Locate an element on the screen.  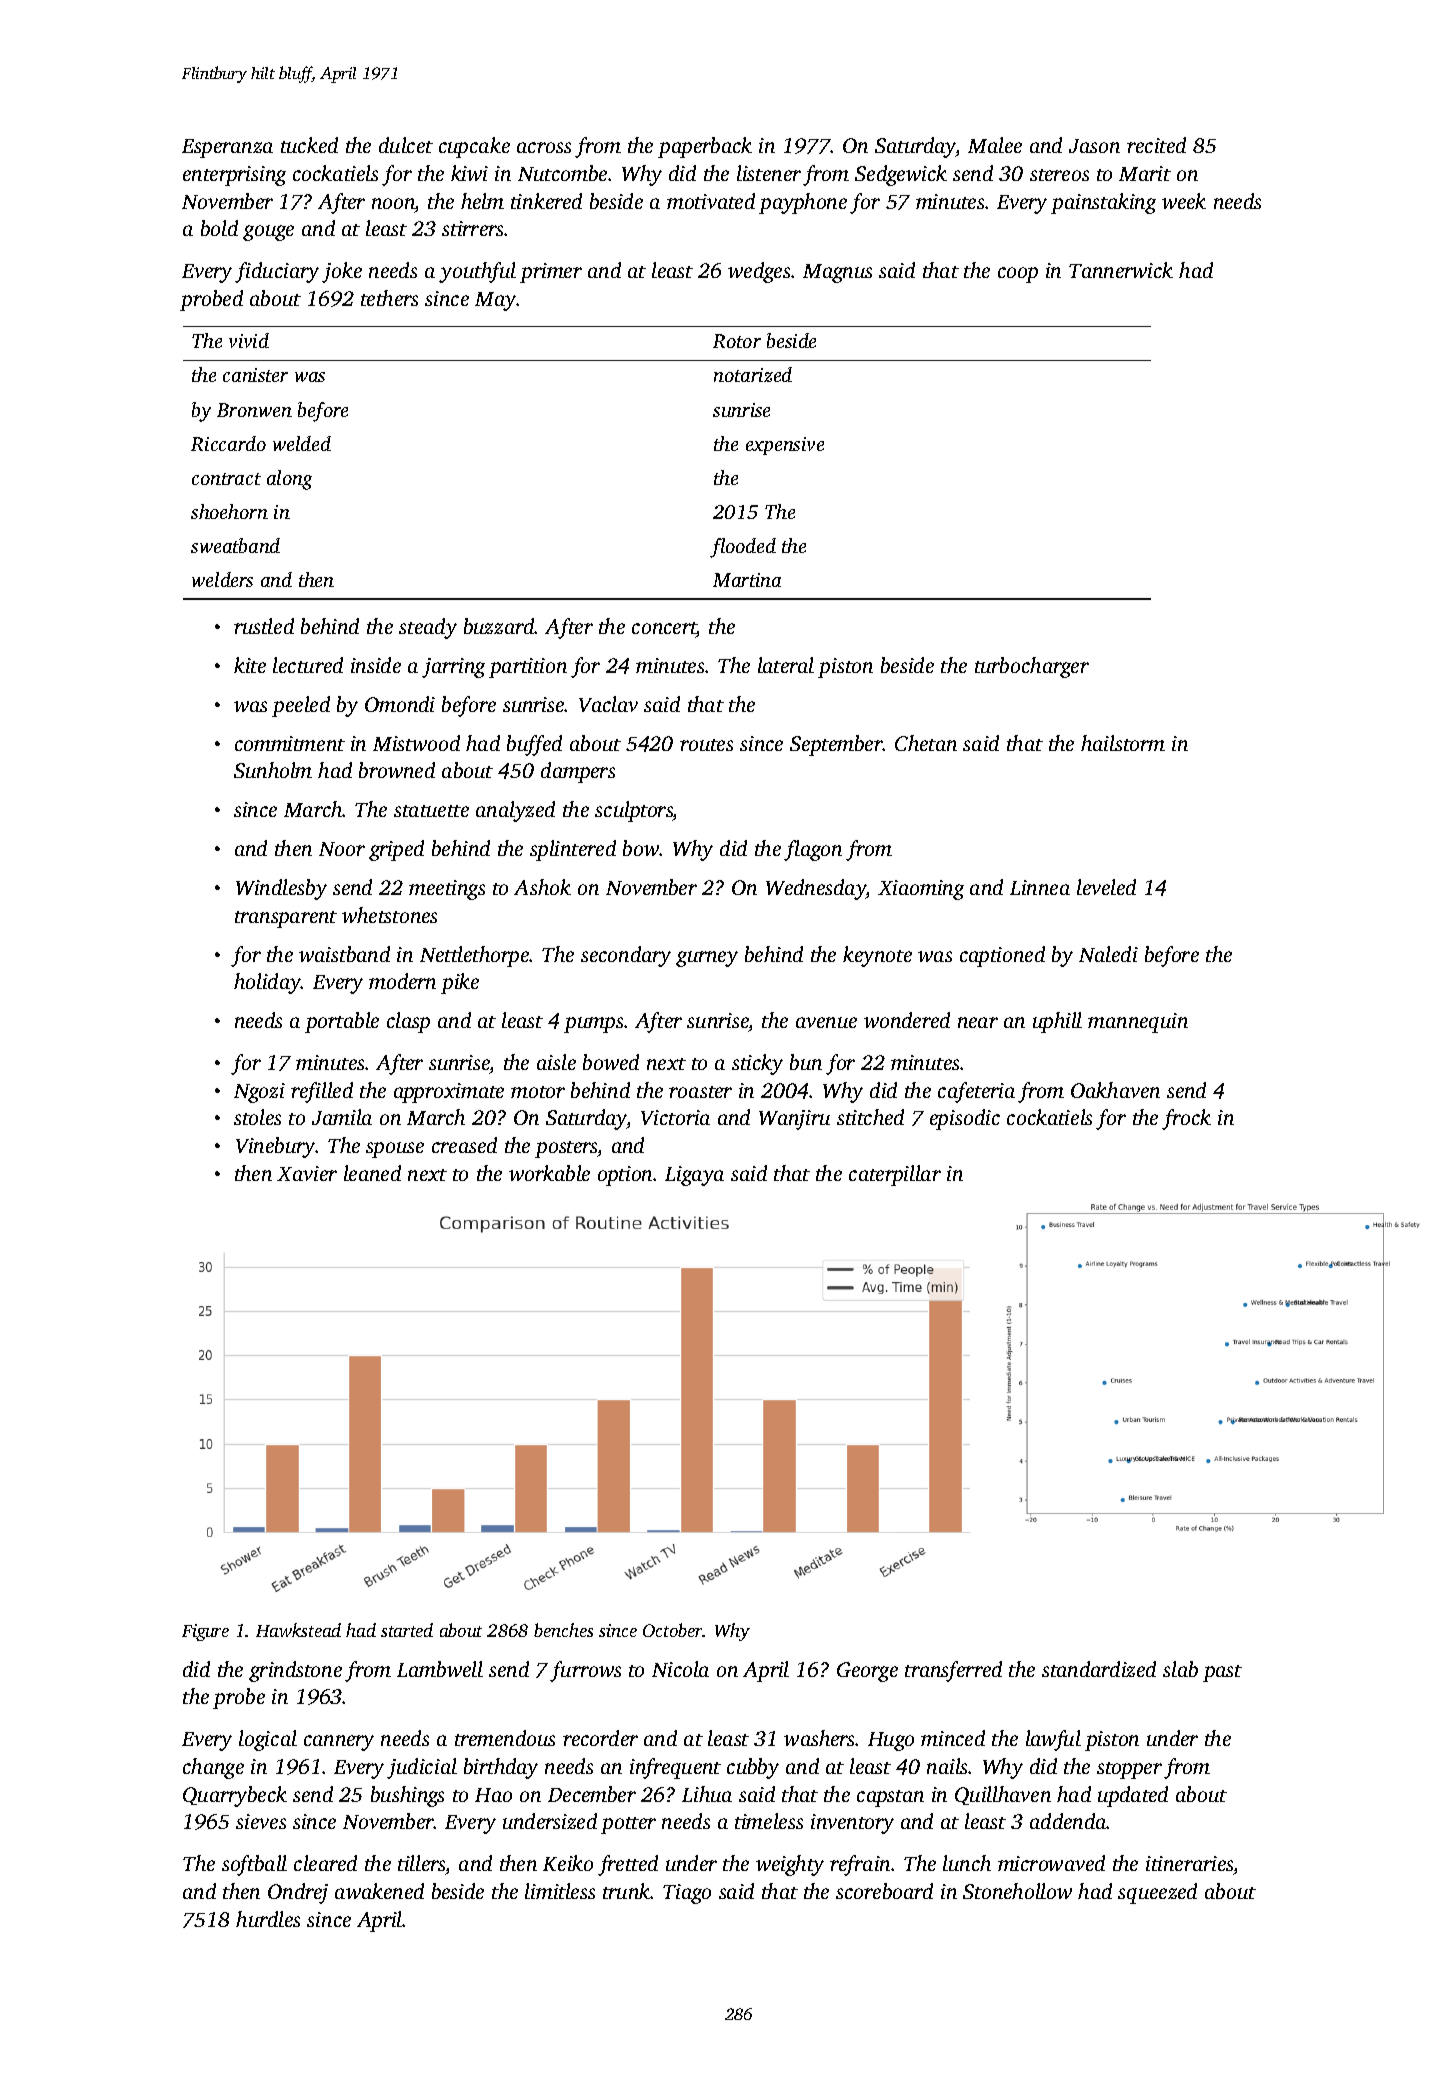
inside is located at coordinates (376, 665).
